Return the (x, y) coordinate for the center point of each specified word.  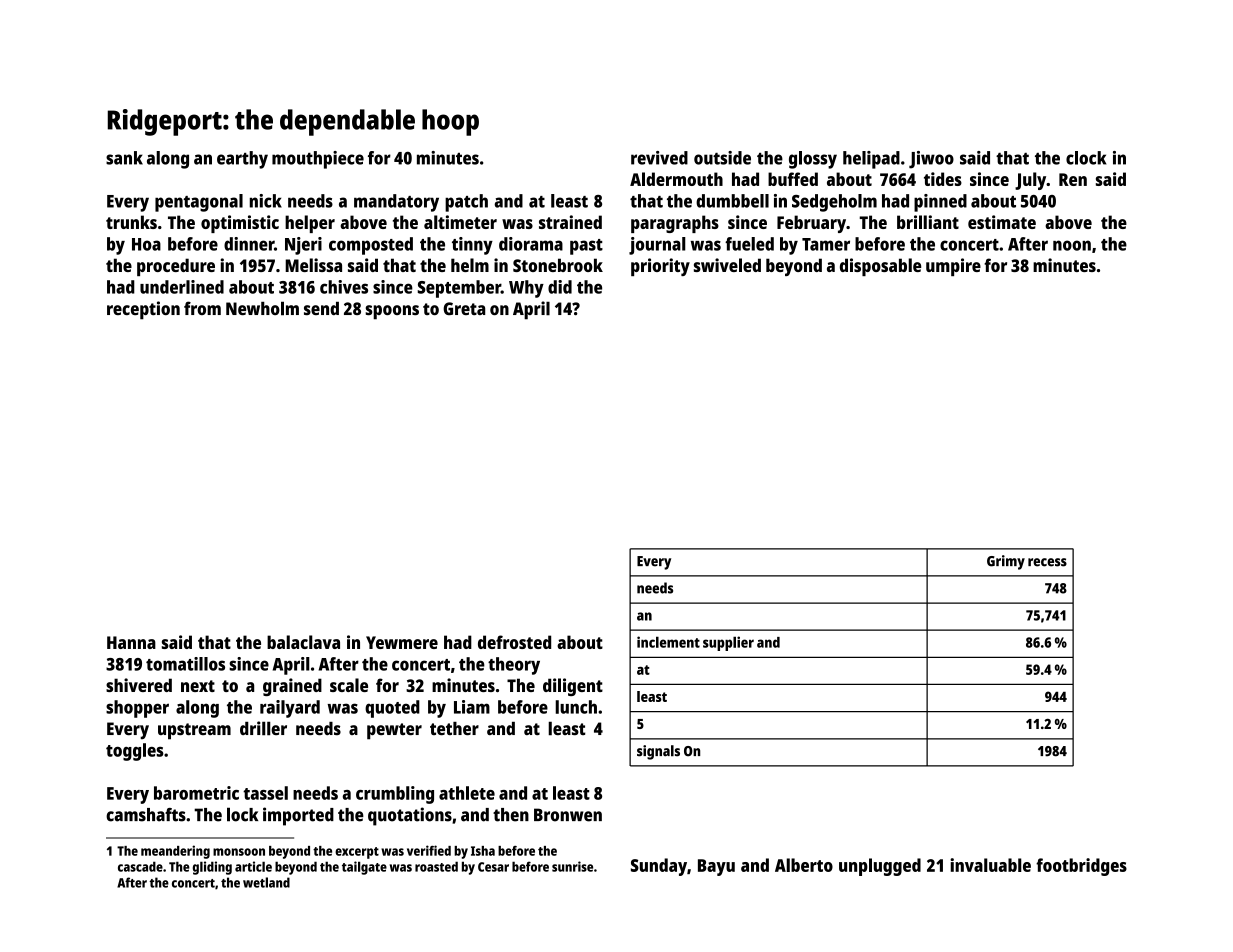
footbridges (1081, 867)
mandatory (396, 203)
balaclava (303, 642)
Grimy (1006, 562)
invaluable (990, 865)
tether (454, 728)
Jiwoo (931, 160)
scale (349, 685)
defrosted (514, 642)
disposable (880, 267)
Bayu (716, 867)
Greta (464, 308)
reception (143, 310)
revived (659, 158)
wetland (266, 882)
